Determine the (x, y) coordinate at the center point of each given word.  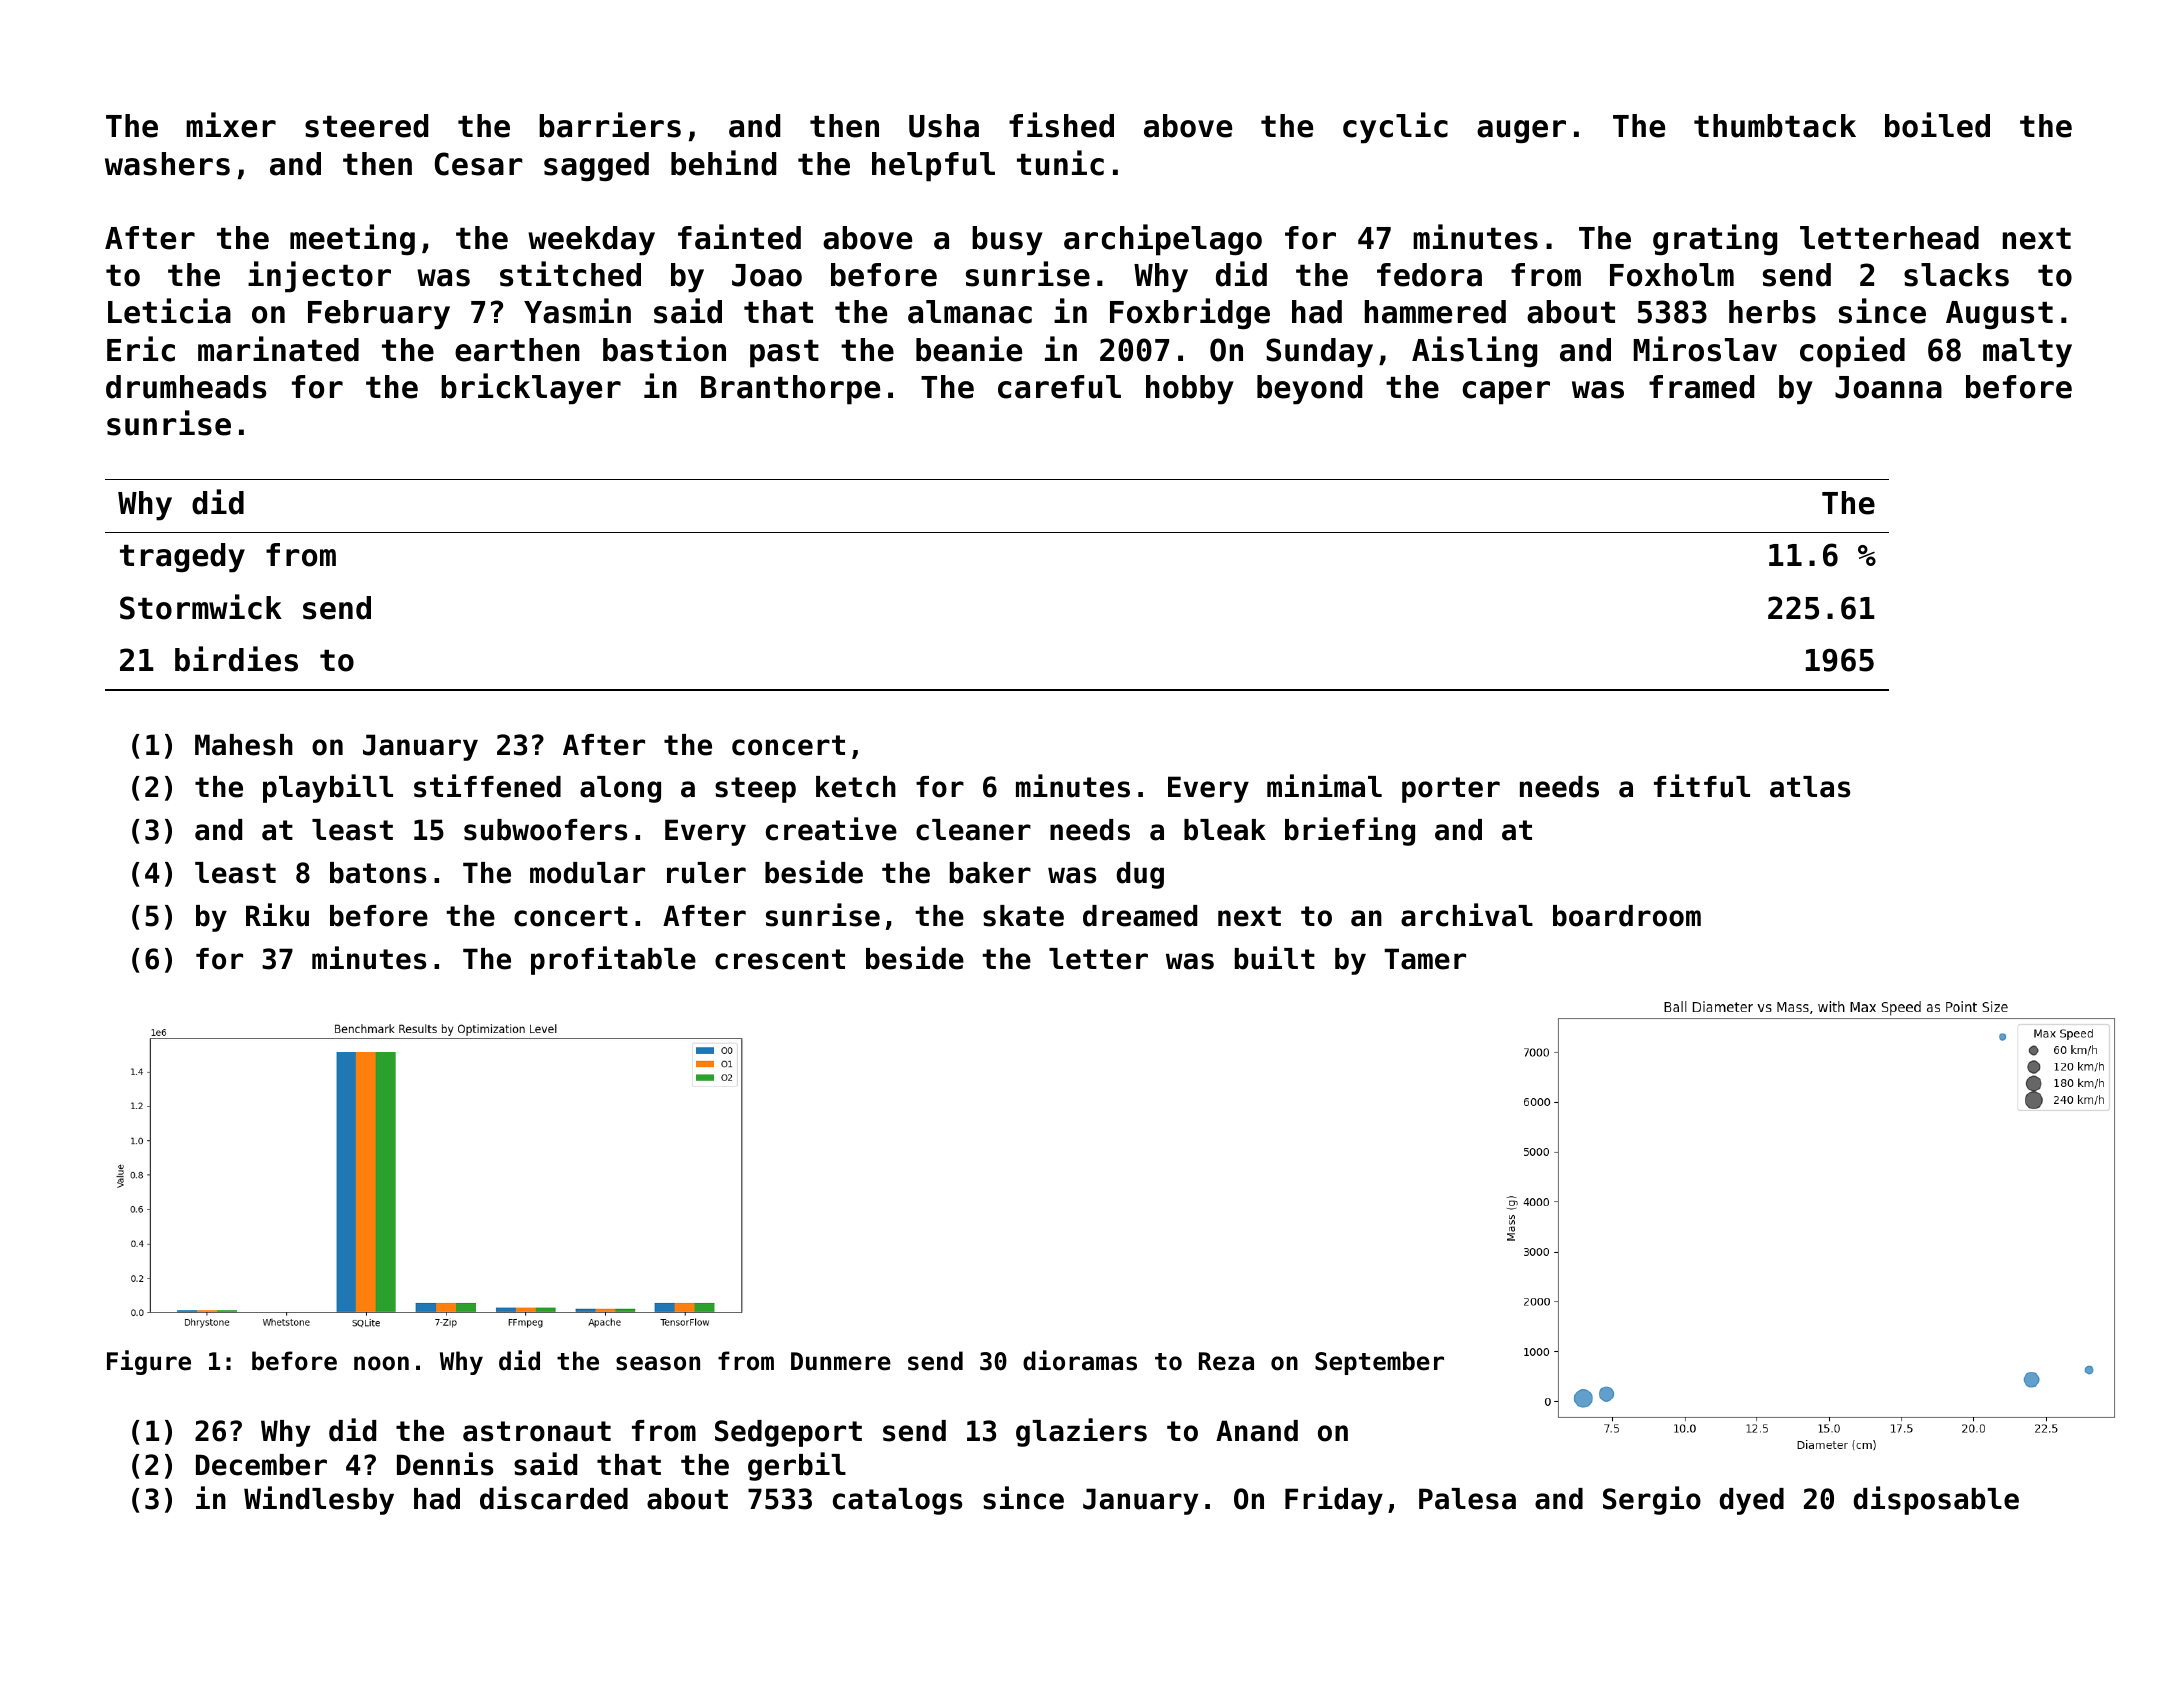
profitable (613, 960)
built (1275, 958)
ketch (856, 787)
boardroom (1627, 916)
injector (319, 277)
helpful (933, 167)
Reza (1226, 1361)
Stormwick (201, 607)
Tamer (1425, 959)
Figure (149, 1362)
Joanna (1888, 387)
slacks (1956, 275)
